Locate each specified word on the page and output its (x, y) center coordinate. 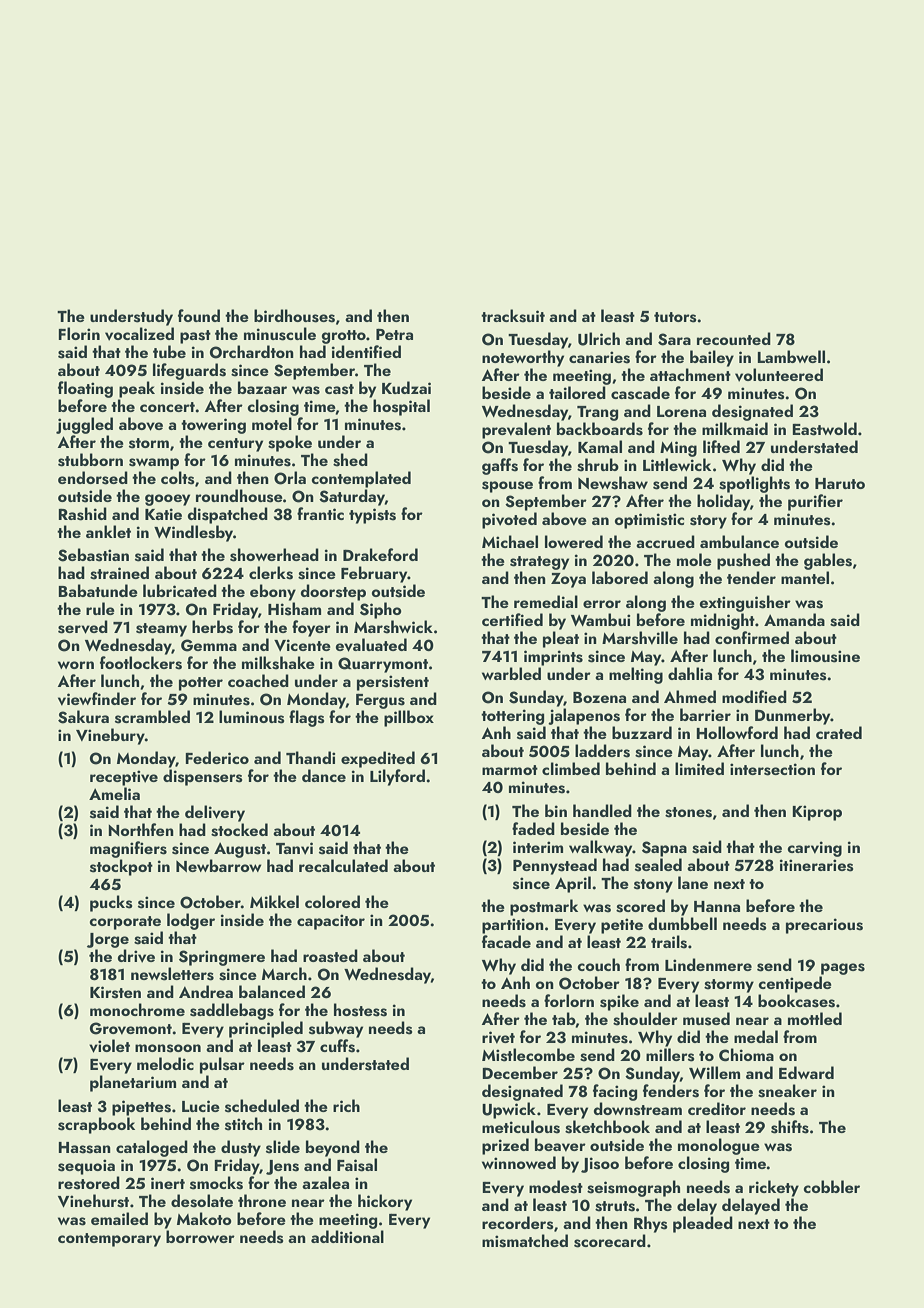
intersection (772, 769)
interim (538, 847)
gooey (167, 500)
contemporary (109, 1240)
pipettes (141, 1108)
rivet (498, 1037)
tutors (675, 317)
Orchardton (252, 352)
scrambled (152, 717)
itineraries (816, 865)
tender (751, 577)
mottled (815, 1018)
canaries (599, 357)
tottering (512, 717)
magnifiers (128, 849)
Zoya (568, 580)
